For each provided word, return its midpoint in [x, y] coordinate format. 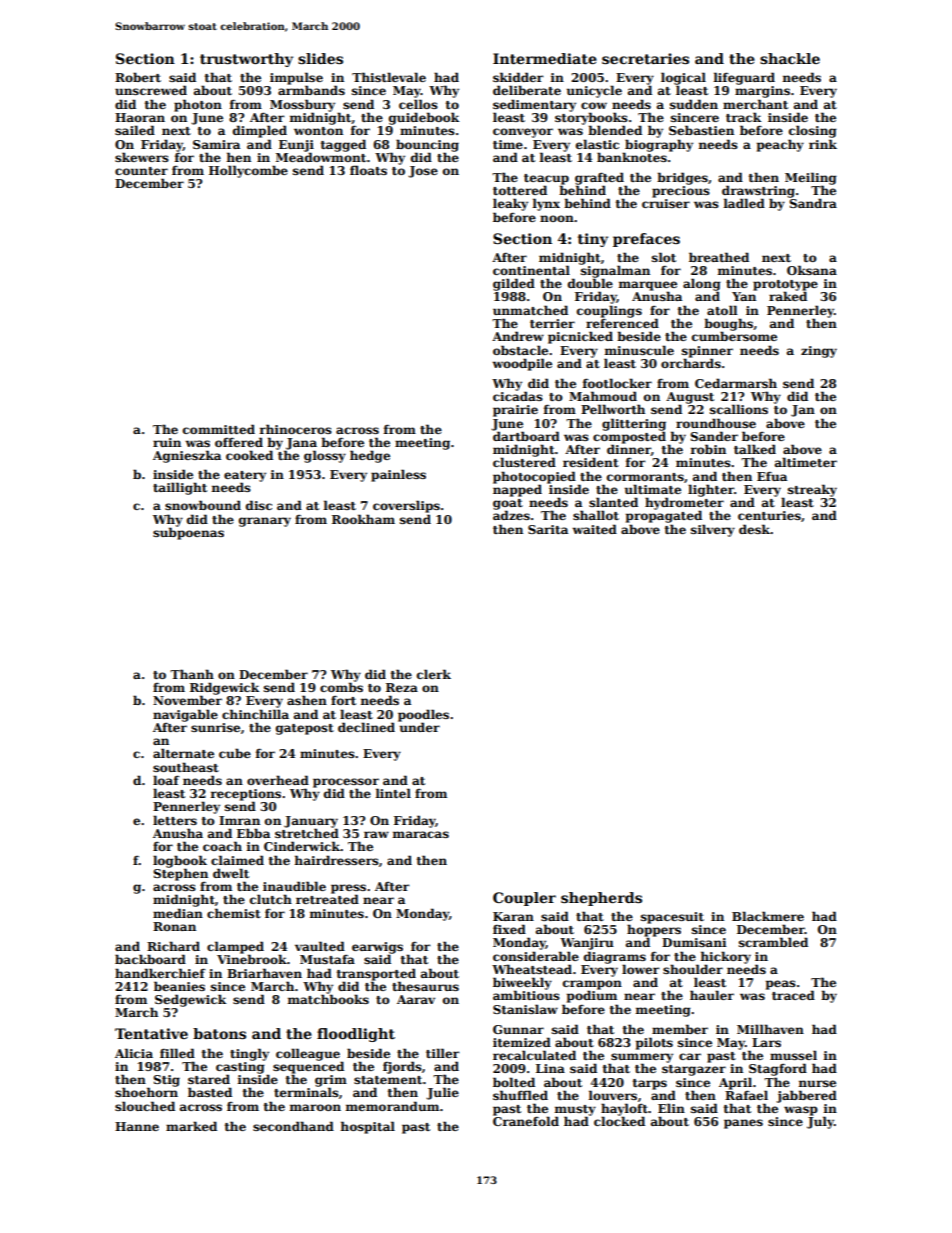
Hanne [137, 1126]
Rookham [363, 519]
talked [755, 449]
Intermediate [545, 58]
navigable [185, 715]
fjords [402, 1067]
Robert [138, 77]
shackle [790, 58]
